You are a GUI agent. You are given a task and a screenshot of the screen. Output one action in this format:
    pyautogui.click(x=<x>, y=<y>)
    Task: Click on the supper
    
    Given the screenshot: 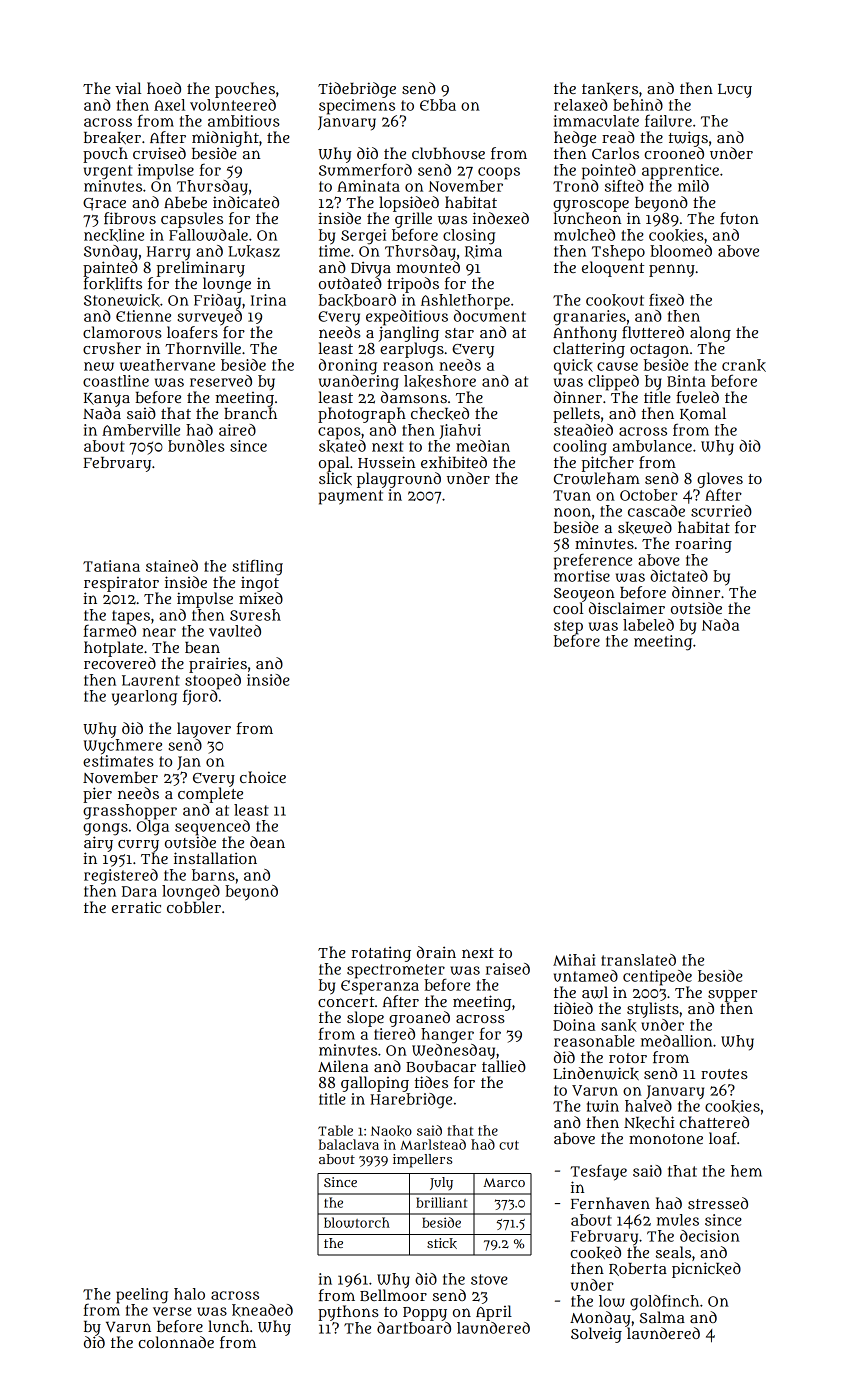 What is the action you would take?
    pyautogui.click(x=732, y=996)
